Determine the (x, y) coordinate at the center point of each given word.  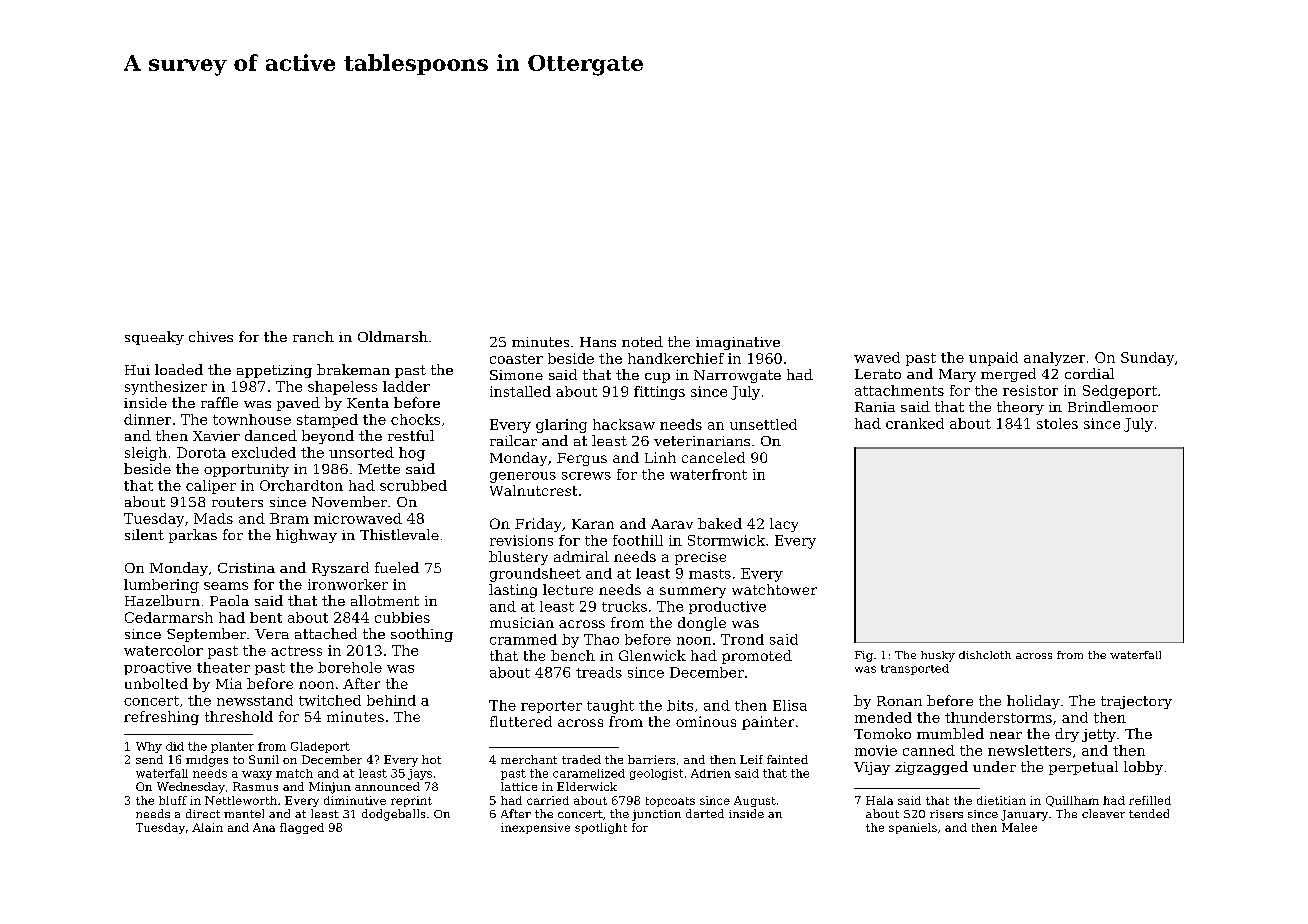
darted (705, 813)
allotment (385, 600)
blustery (518, 558)
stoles (1057, 423)
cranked (915, 423)
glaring (561, 426)
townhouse (252, 419)
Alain (207, 827)
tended (1149, 813)
